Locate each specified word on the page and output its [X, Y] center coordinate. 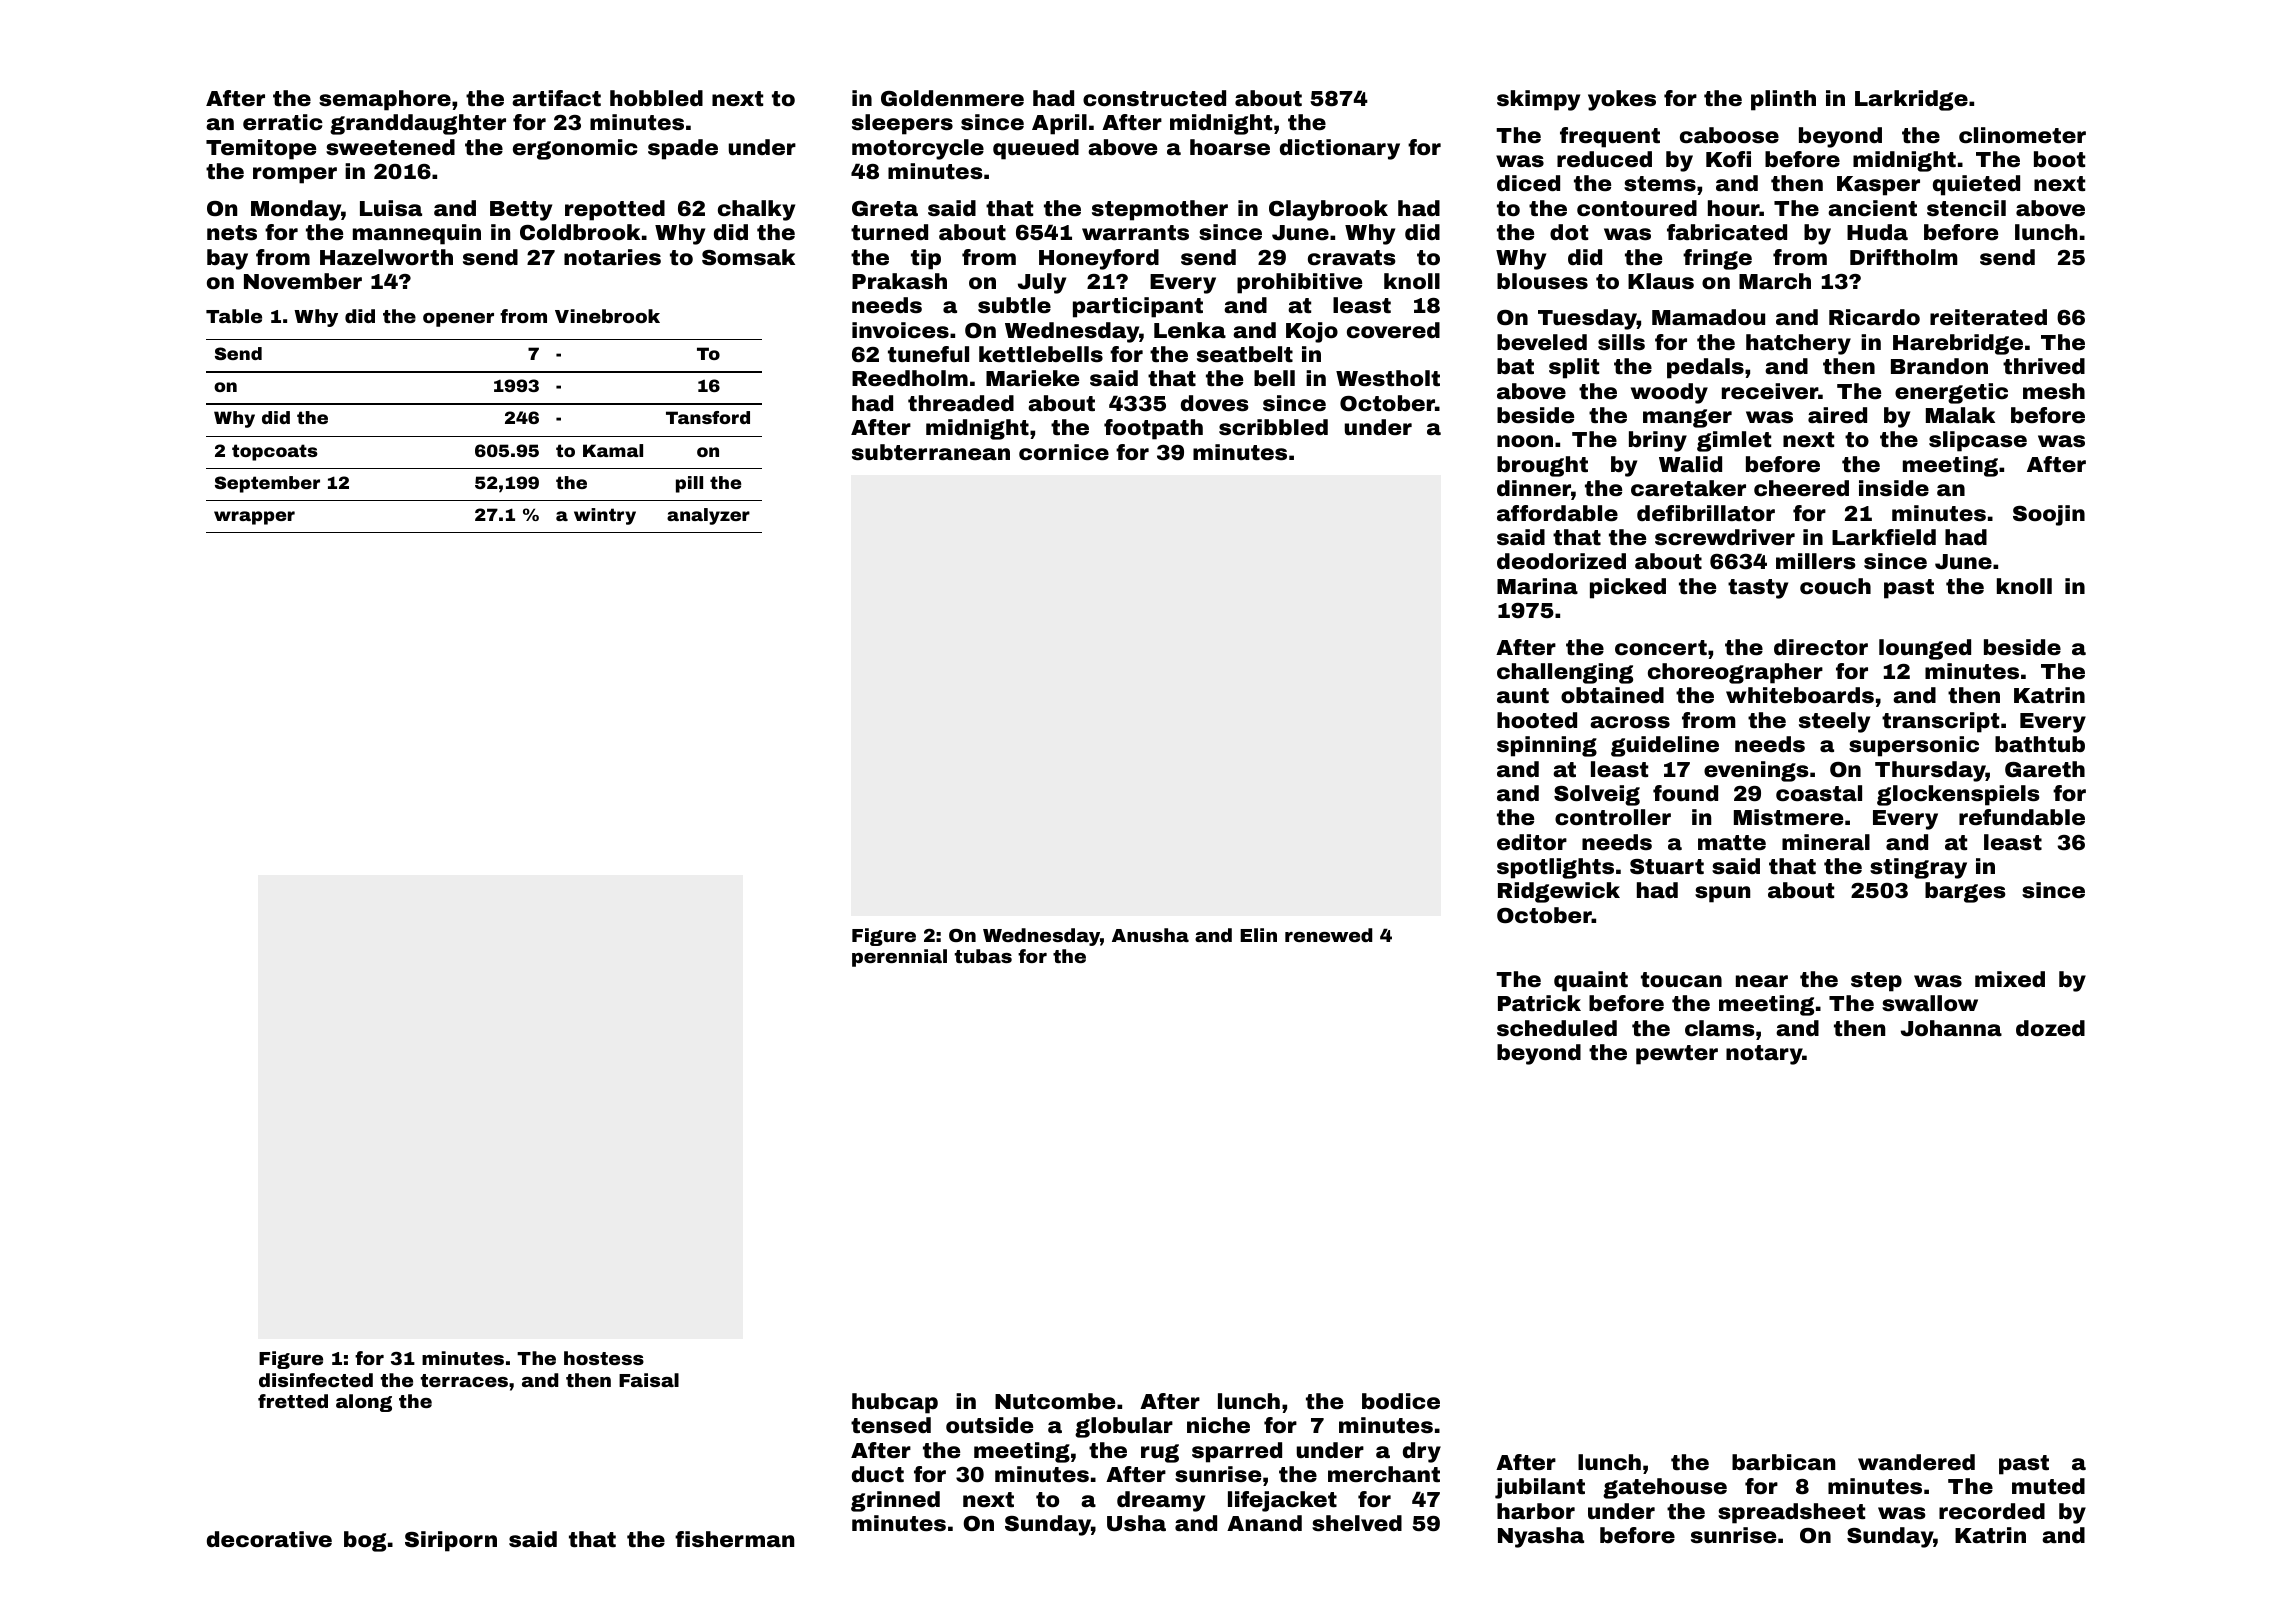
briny [1658, 441]
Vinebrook [607, 316]
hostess [604, 1358]
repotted [615, 210]
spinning [1547, 746]
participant [1138, 307]
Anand [1264, 1523]
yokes [1622, 100]
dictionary [1340, 149]
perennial [899, 958]
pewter [1677, 1055]
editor [1532, 842]
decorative [269, 1539]
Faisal [649, 1380]
